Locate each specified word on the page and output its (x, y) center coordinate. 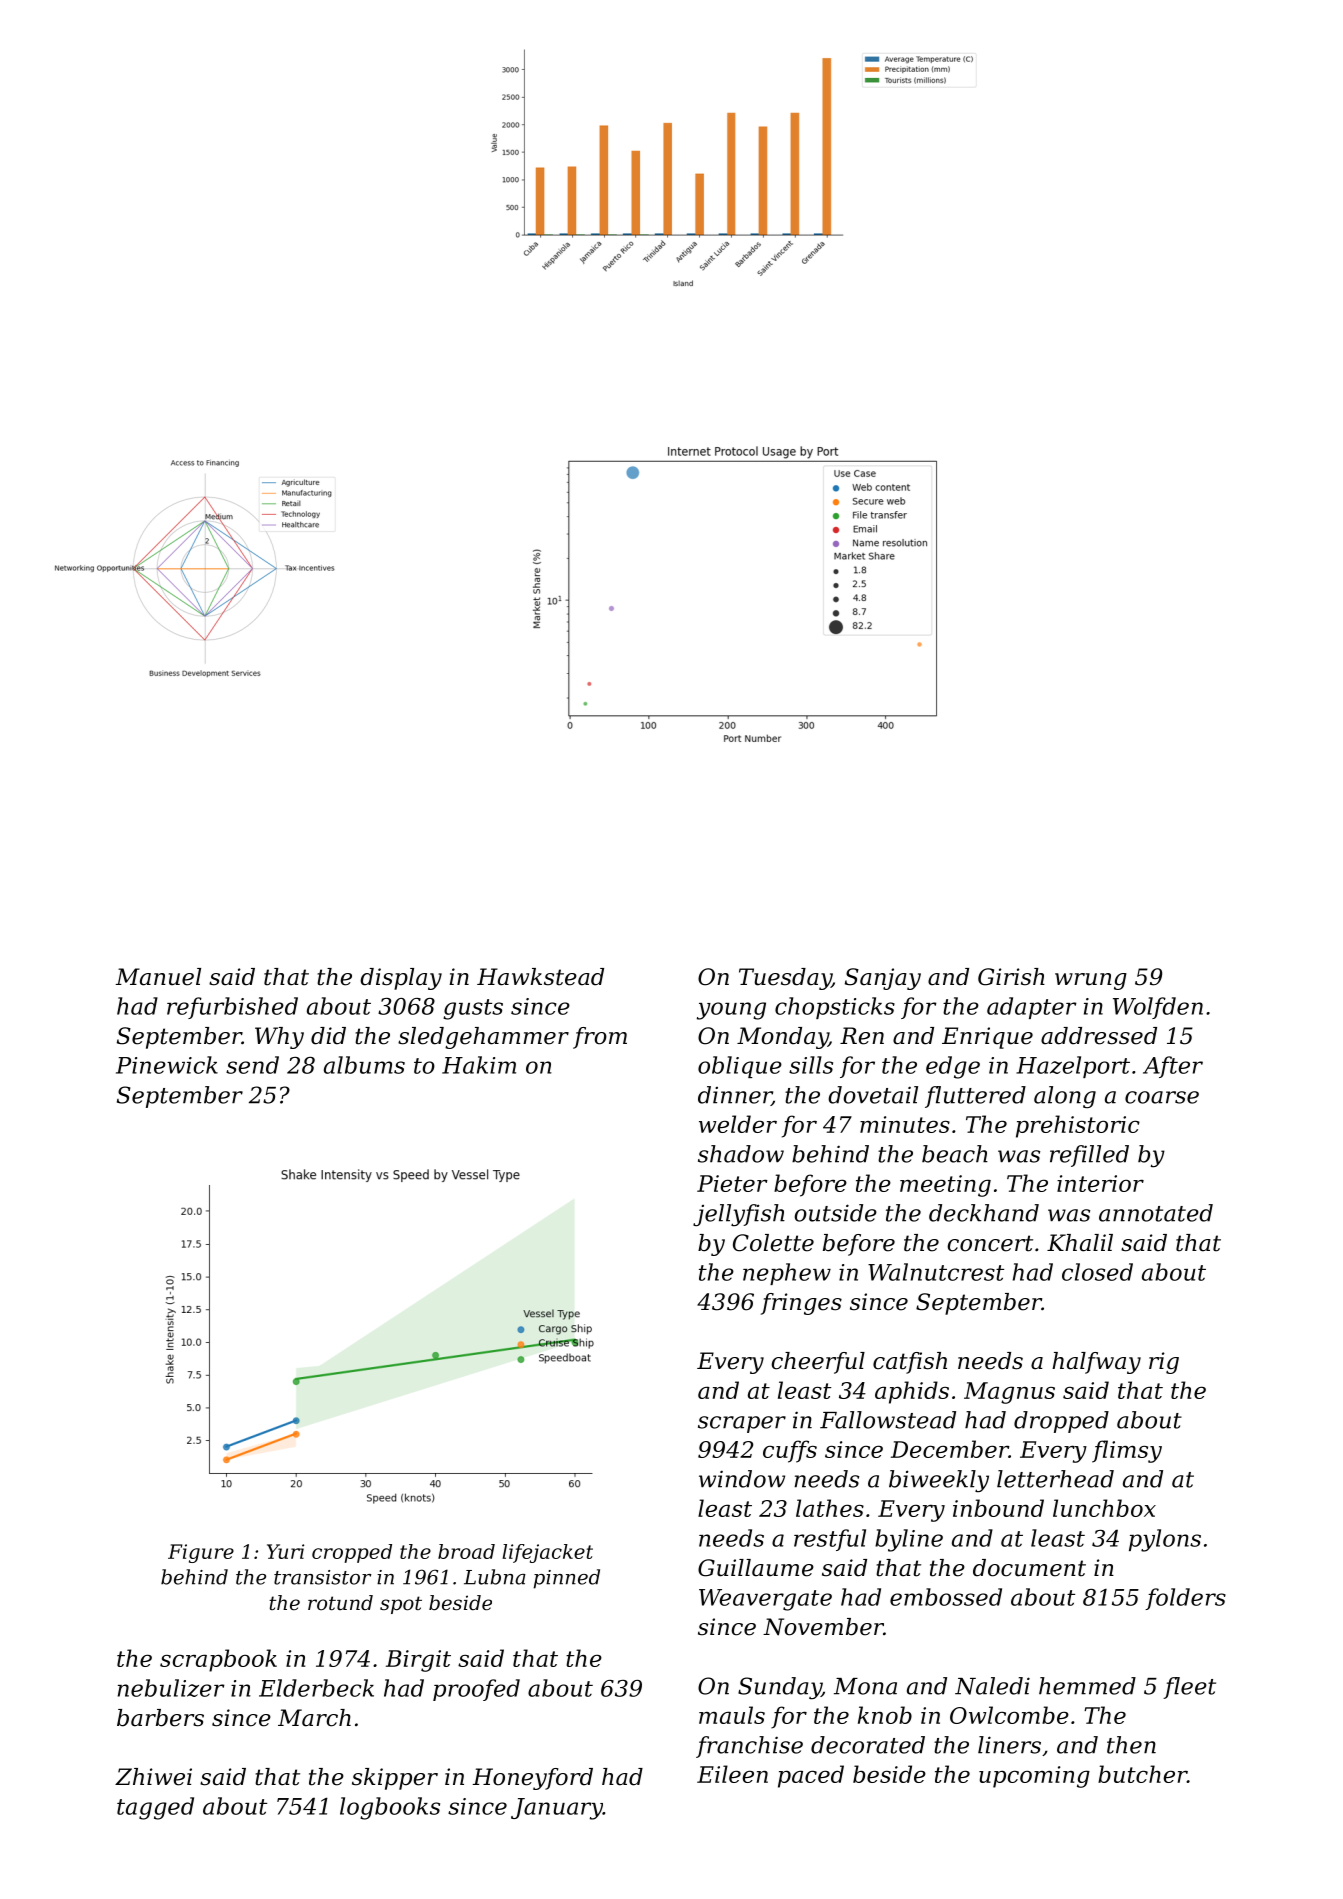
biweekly (939, 1481)
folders (1185, 1599)
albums (364, 1065)
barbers (160, 1718)
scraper (742, 1424)
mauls (732, 1715)
